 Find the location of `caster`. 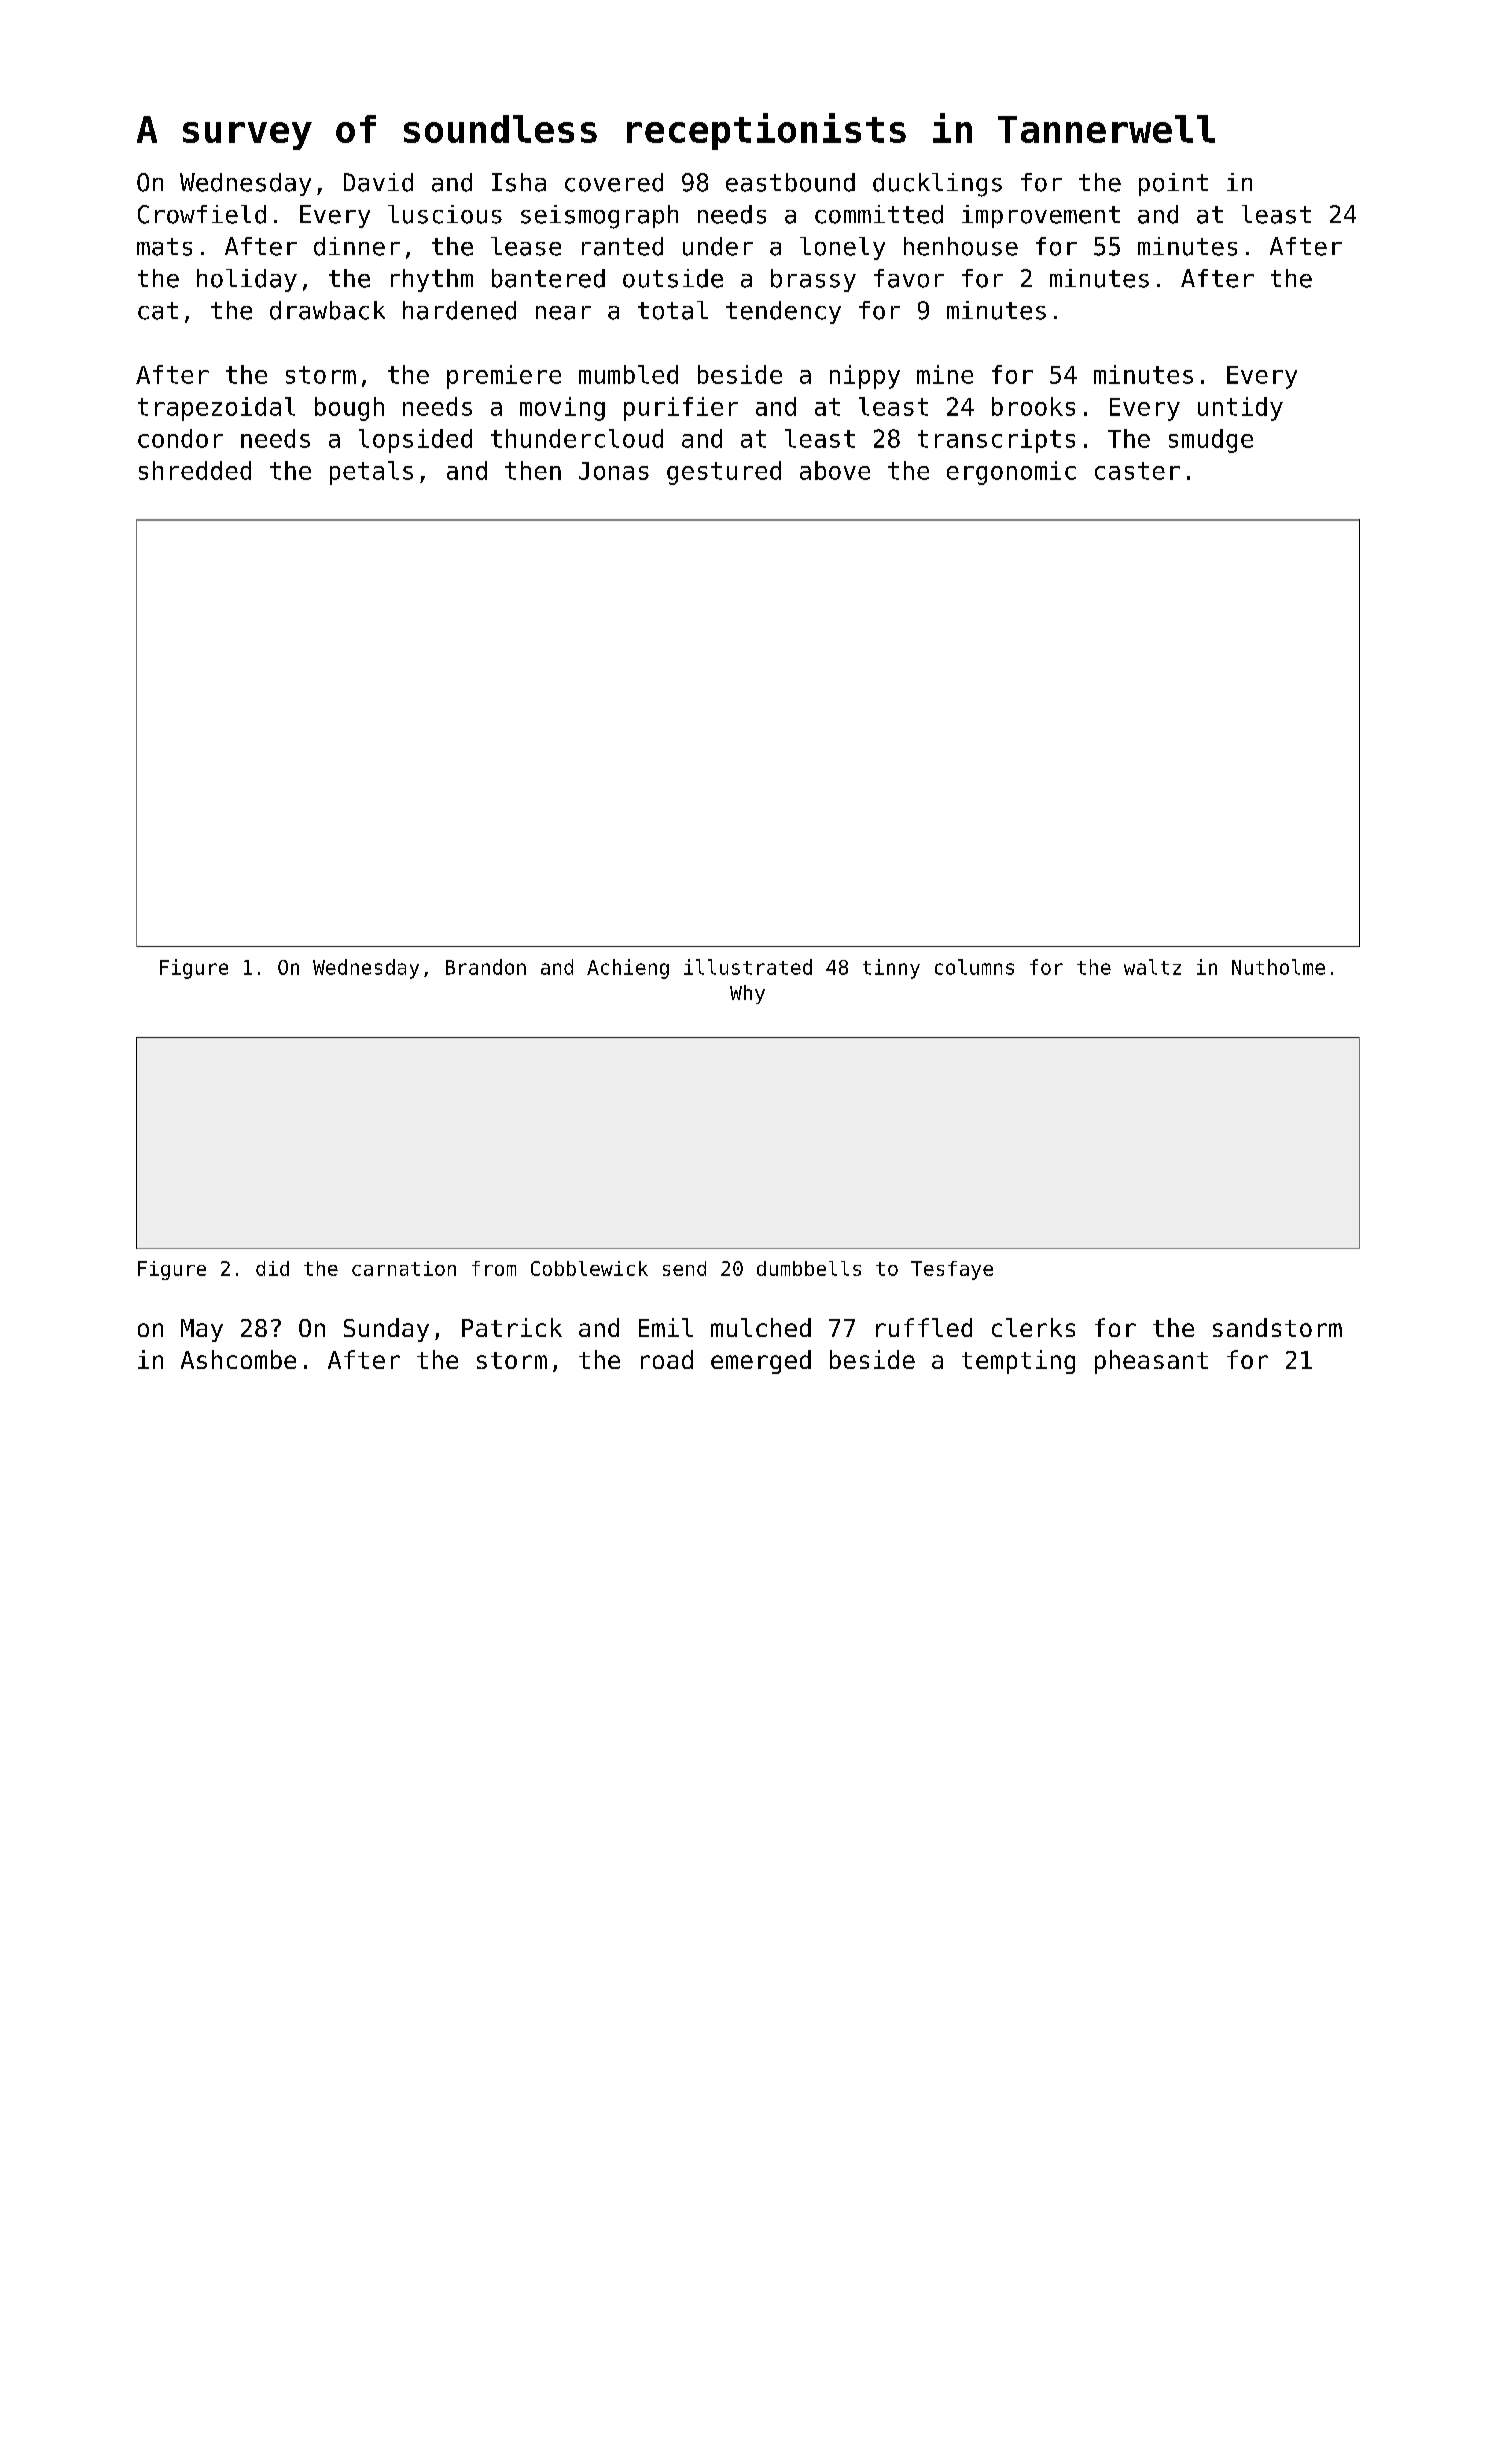

caster is located at coordinates (1137, 471).
